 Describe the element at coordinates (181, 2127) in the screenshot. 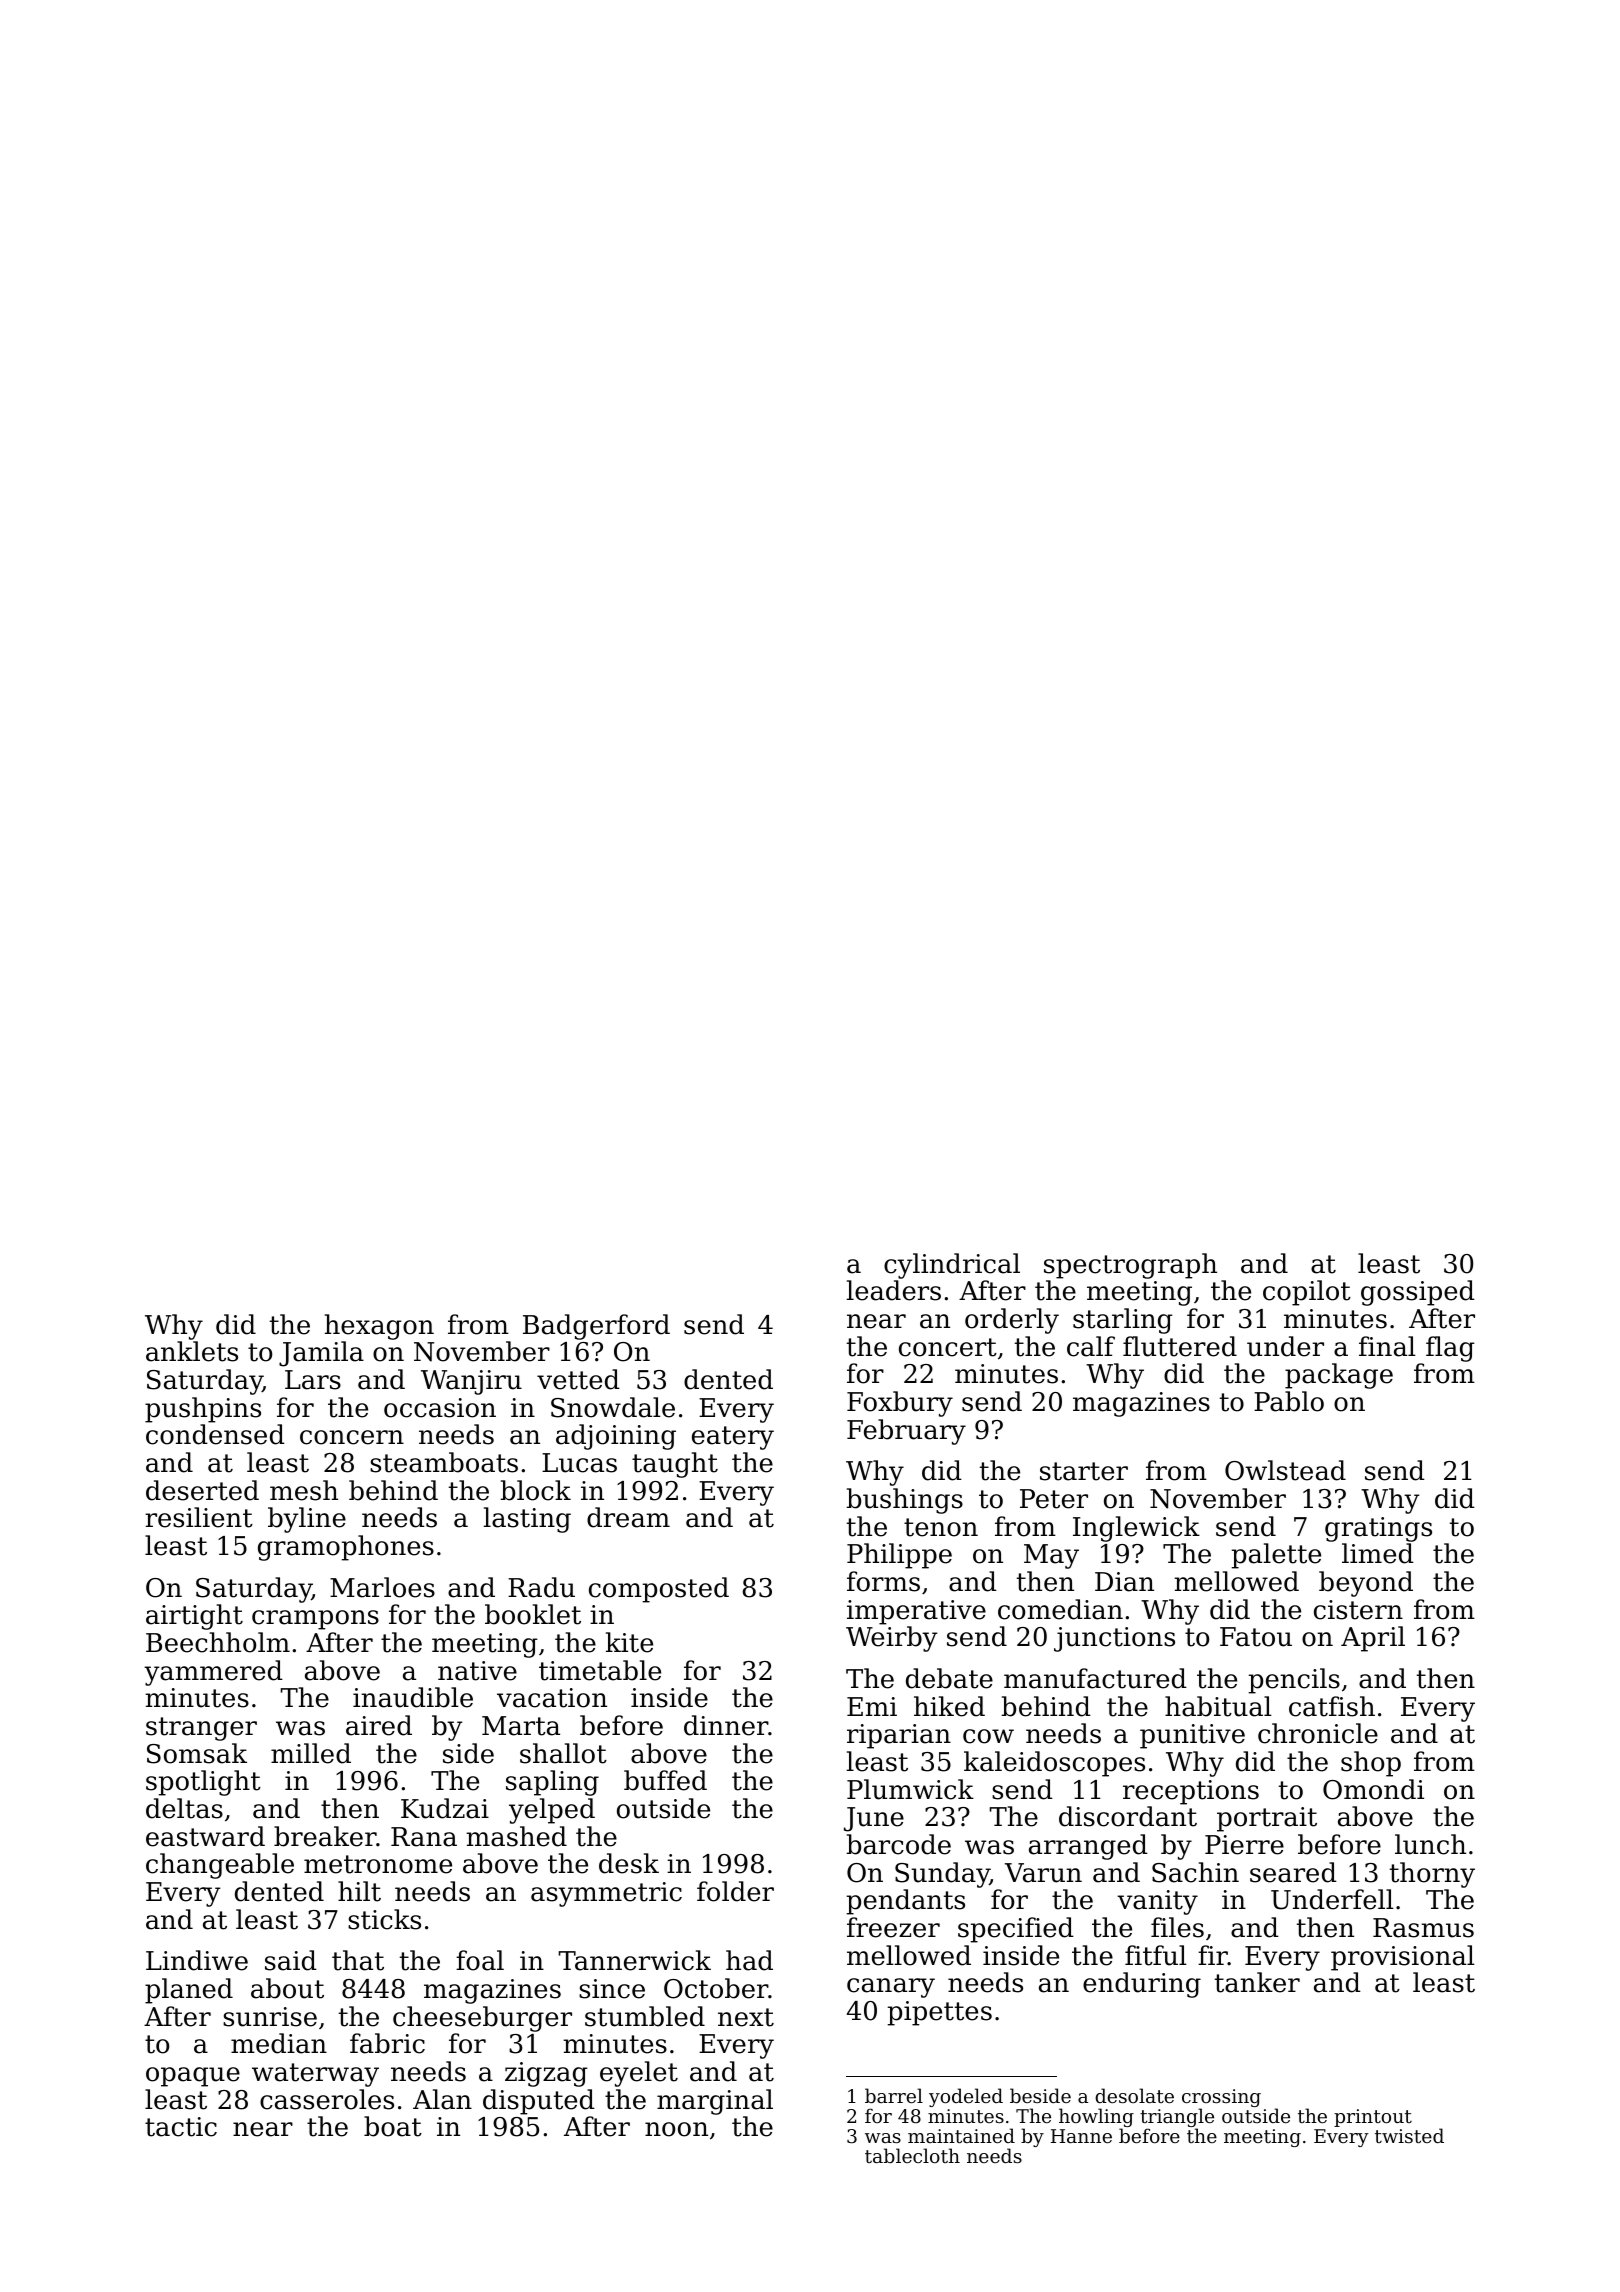

I see `tactic` at that location.
